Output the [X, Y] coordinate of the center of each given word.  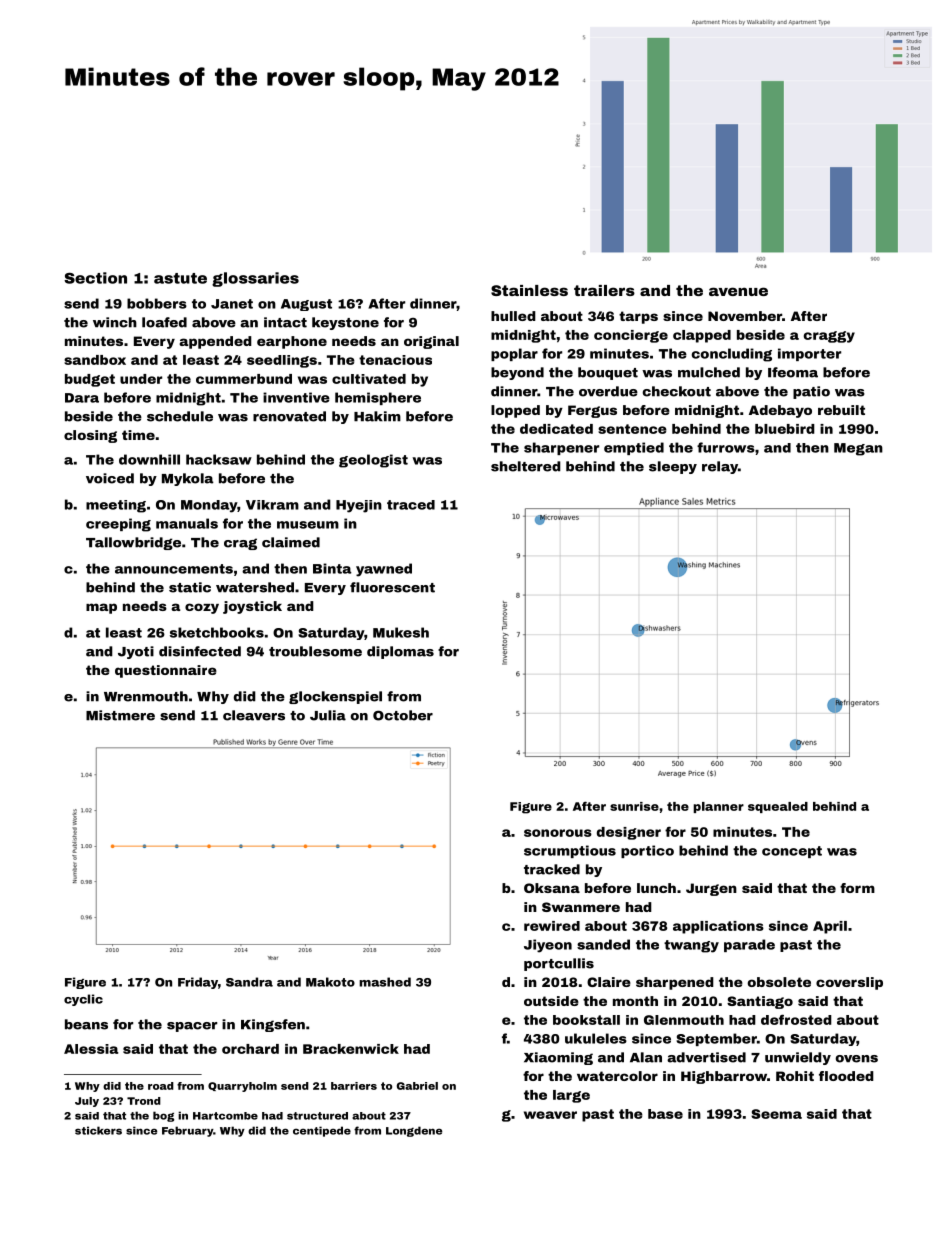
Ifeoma [793, 372]
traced [411, 505]
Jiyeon [548, 946]
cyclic [83, 1000]
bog [163, 1116]
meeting [116, 506]
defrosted [796, 1019]
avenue [738, 291]
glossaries [255, 279]
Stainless [529, 290]
